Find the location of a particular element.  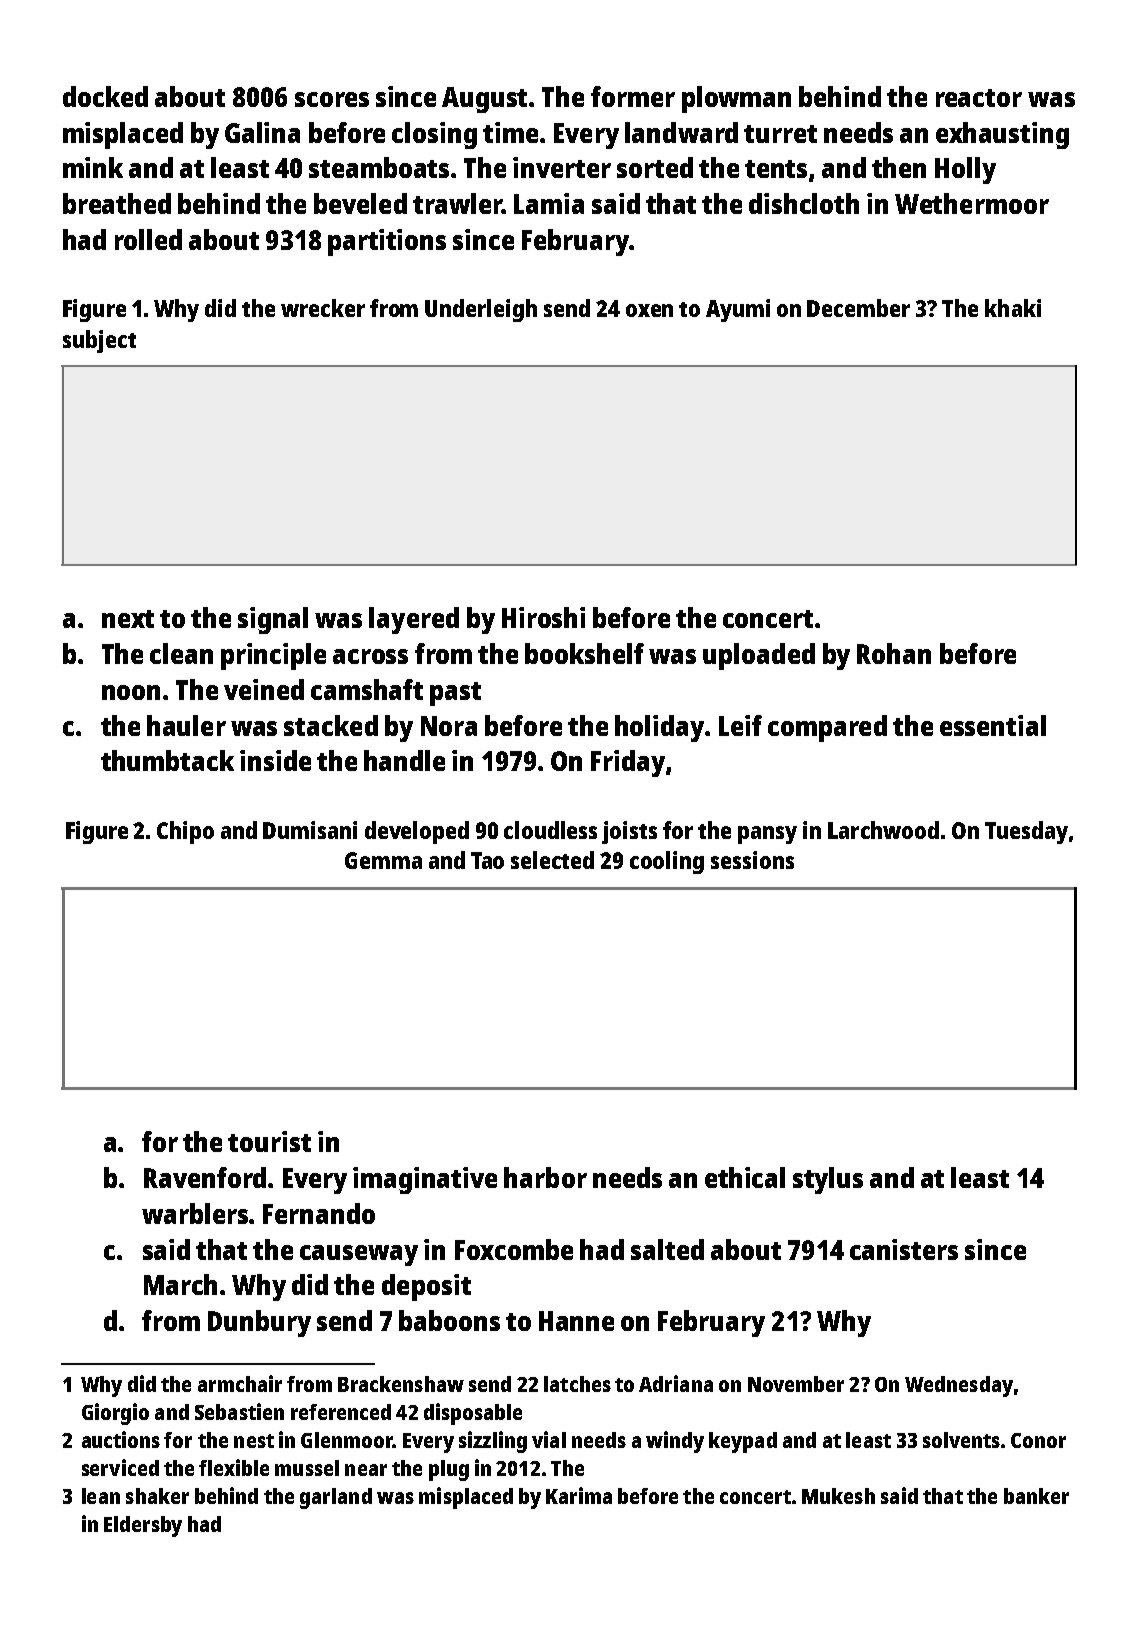

Karima is located at coordinates (579, 1495).
